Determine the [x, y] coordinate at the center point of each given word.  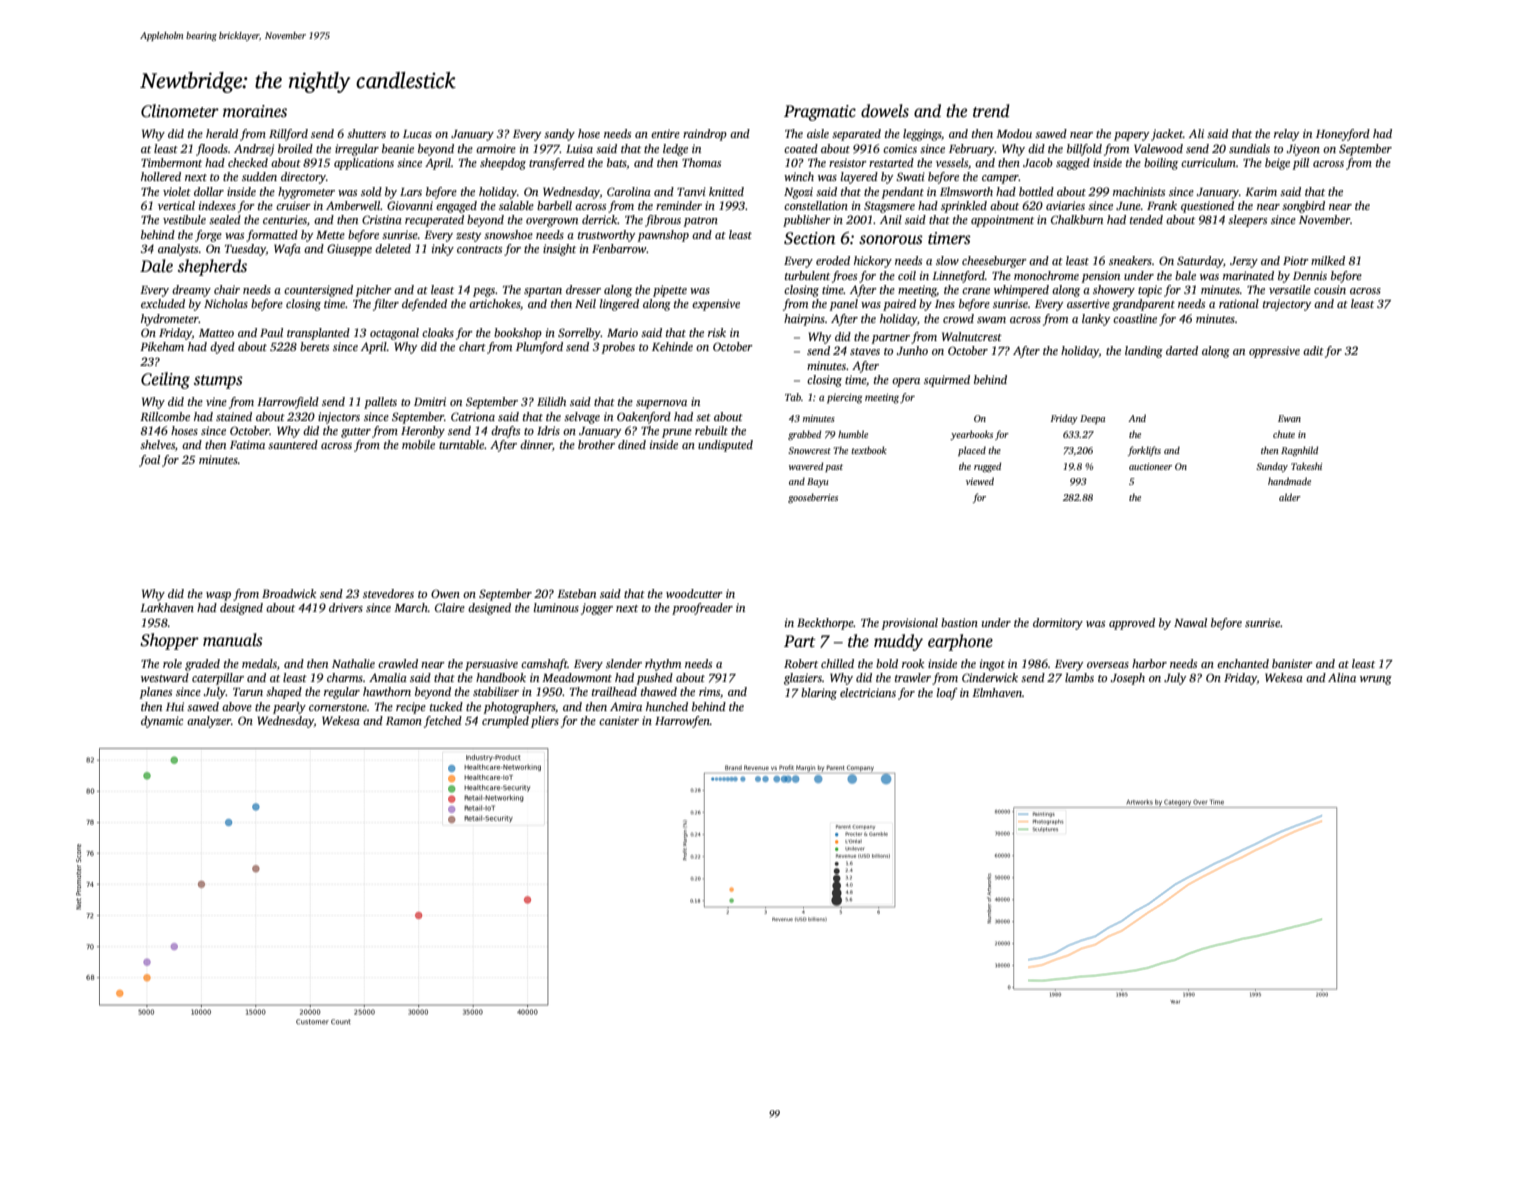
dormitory [1058, 624]
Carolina [629, 191]
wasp [218, 596]
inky [443, 250]
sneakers [1130, 260]
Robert [801, 663]
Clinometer [180, 111]
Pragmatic [820, 113]
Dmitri [430, 401]
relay [1286, 135]
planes [155, 693]
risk [717, 332]
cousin [1330, 289]
